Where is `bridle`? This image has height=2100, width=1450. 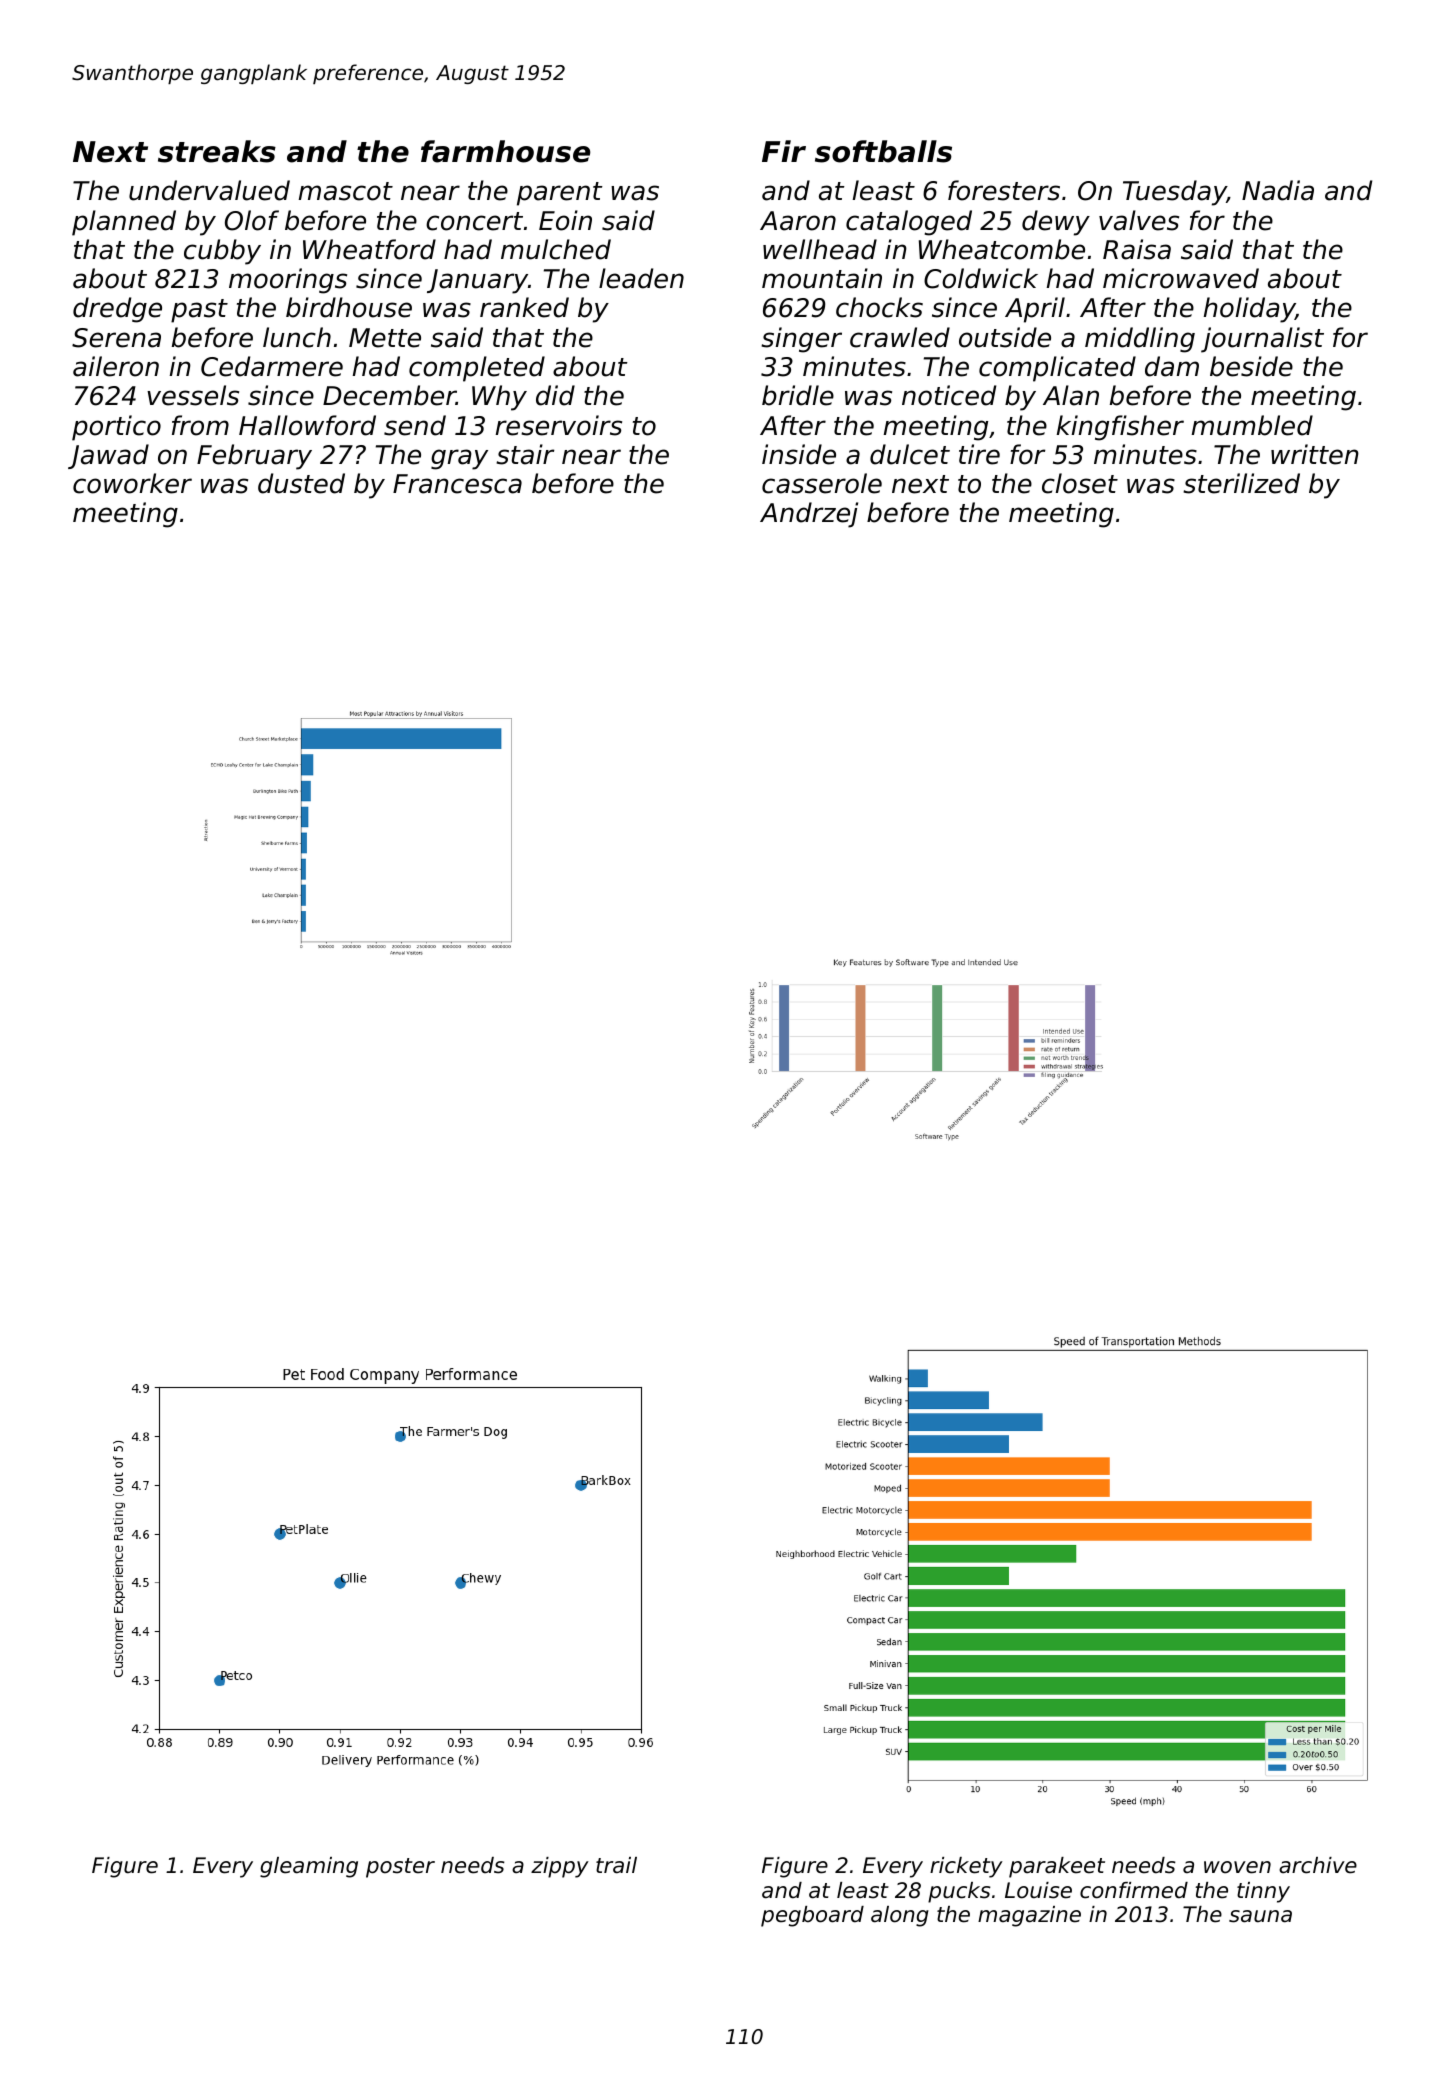
bridle is located at coordinates (798, 395).
